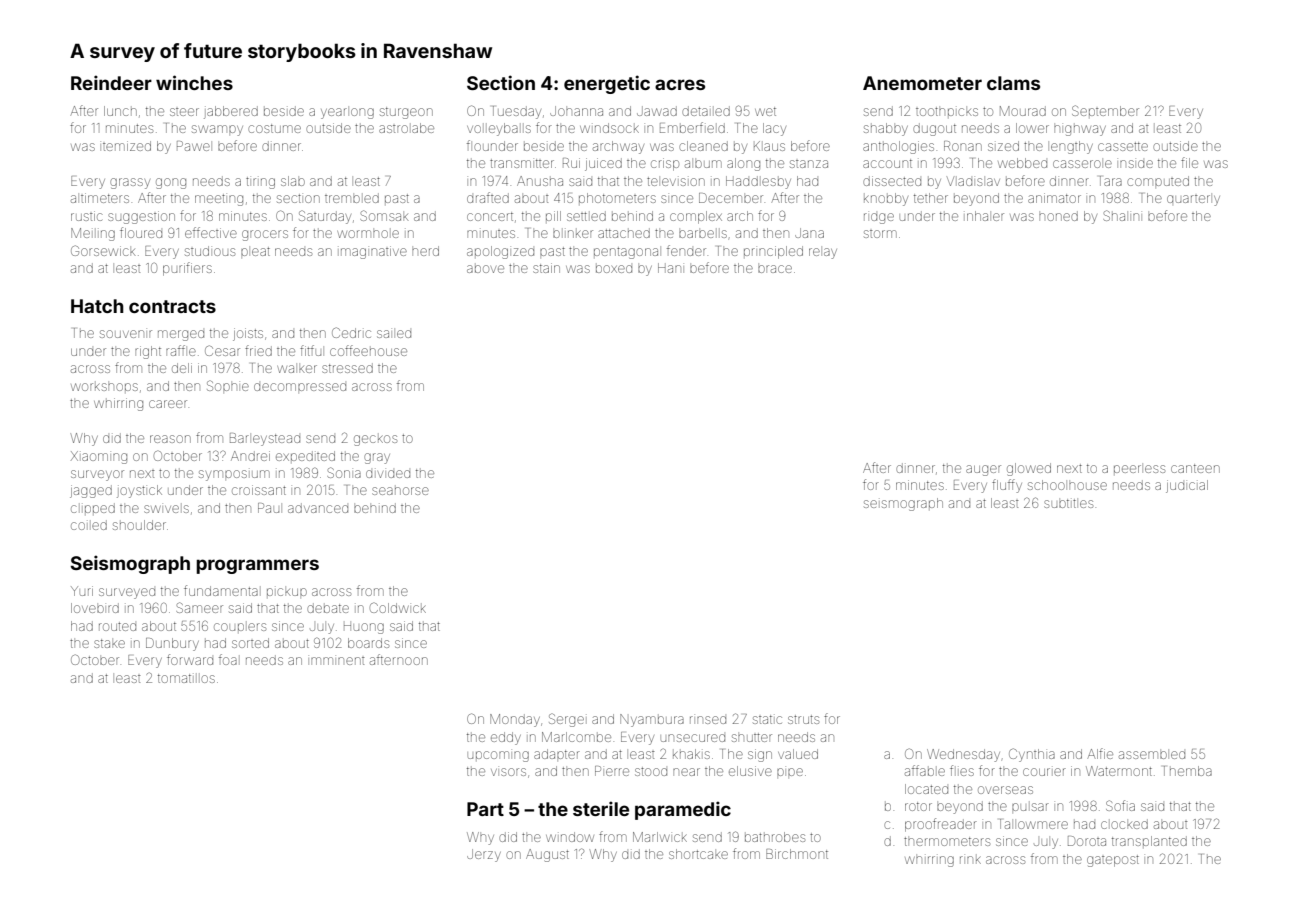 Image resolution: width=1308 pixels, height=924 pixels. Describe the element at coordinates (775, 269) in the screenshot. I see `brace` at that location.
